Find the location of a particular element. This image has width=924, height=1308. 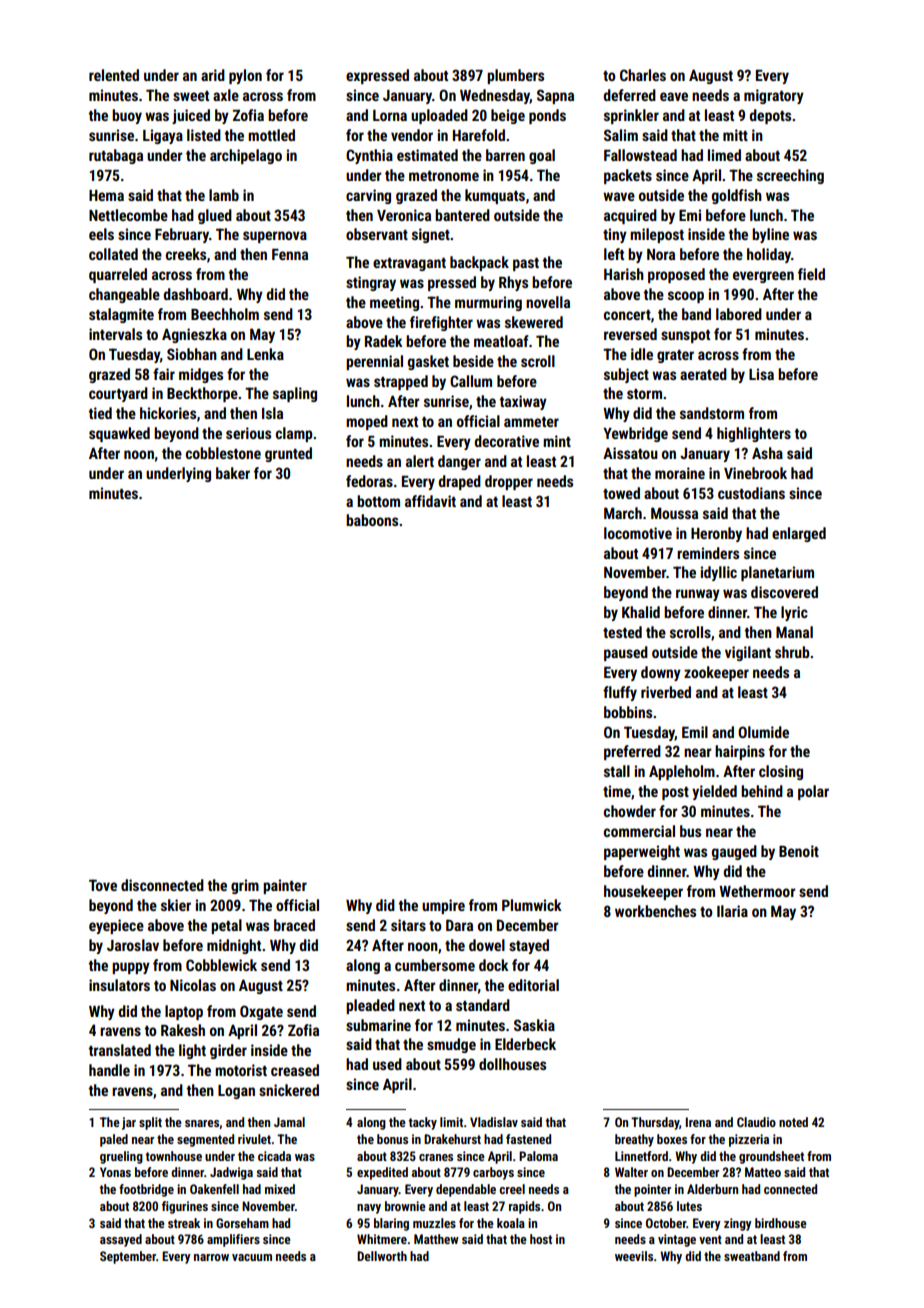

September is located at coordinates (128, 1257).
